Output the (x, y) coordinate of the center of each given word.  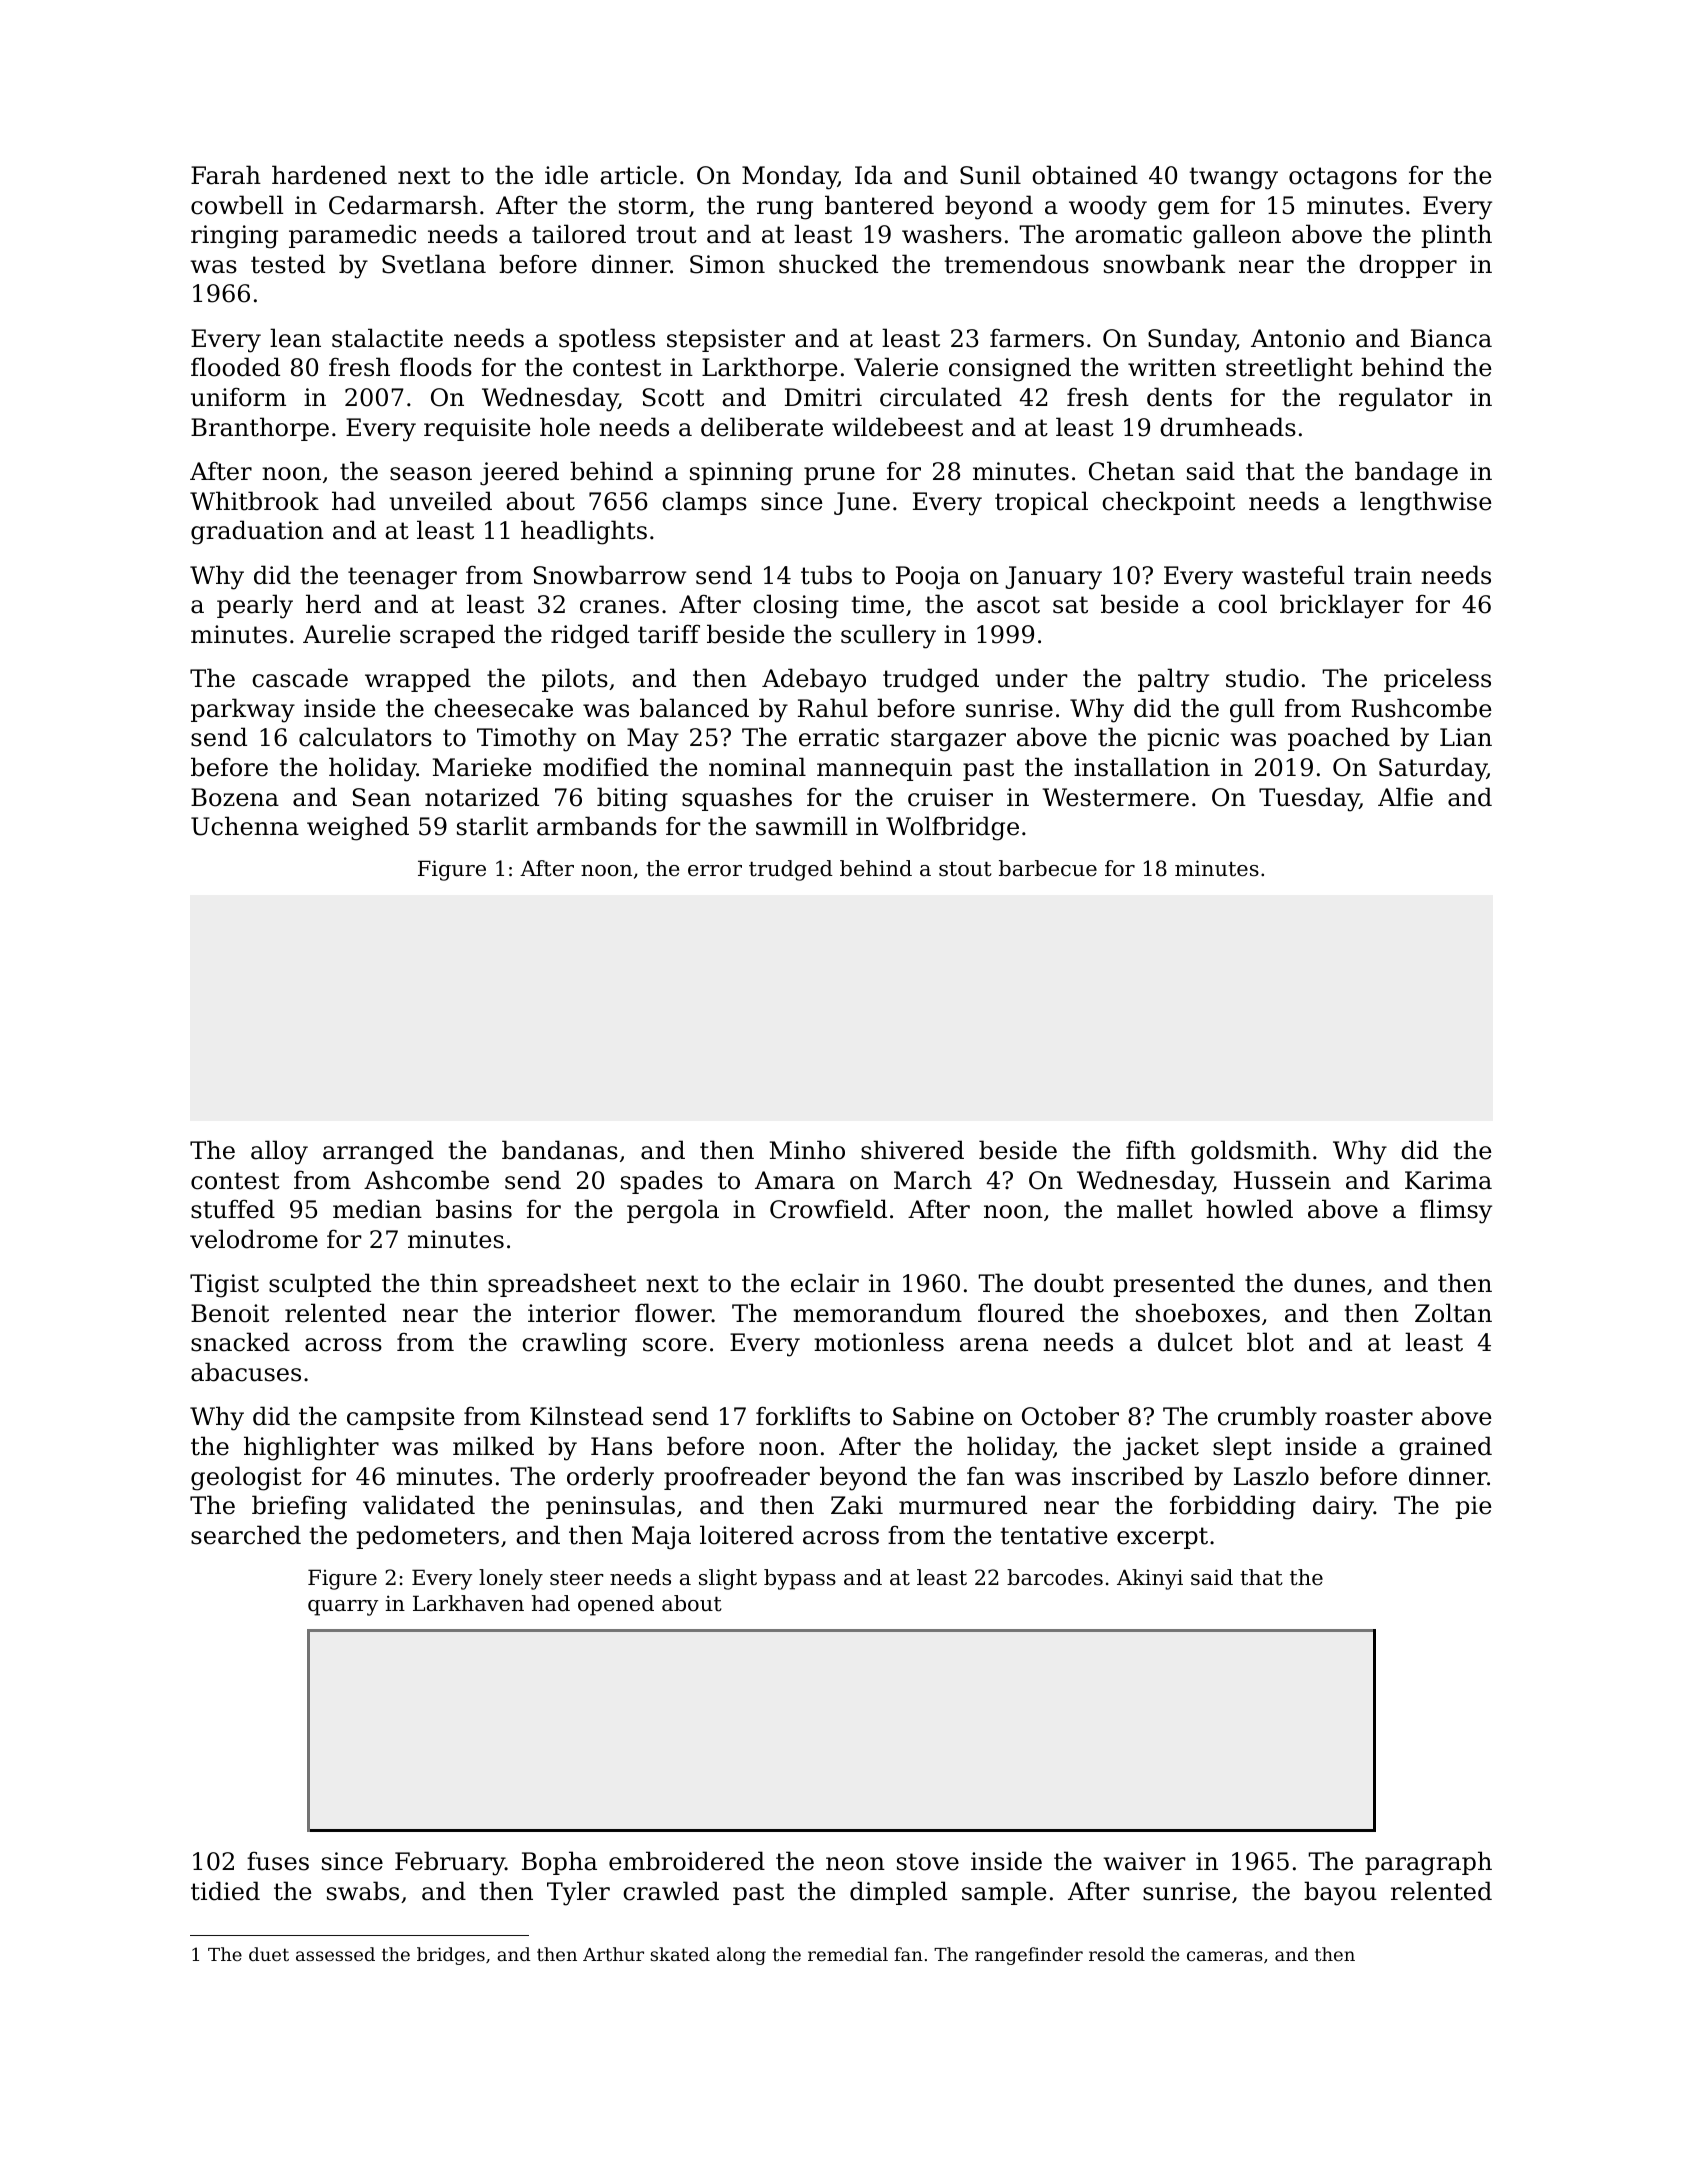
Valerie (896, 367)
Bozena (235, 797)
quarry (343, 1608)
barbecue (1048, 868)
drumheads (1228, 427)
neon (855, 1864)
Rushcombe (1422, 708)
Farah (226, 175)
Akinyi (1150, 1579)
